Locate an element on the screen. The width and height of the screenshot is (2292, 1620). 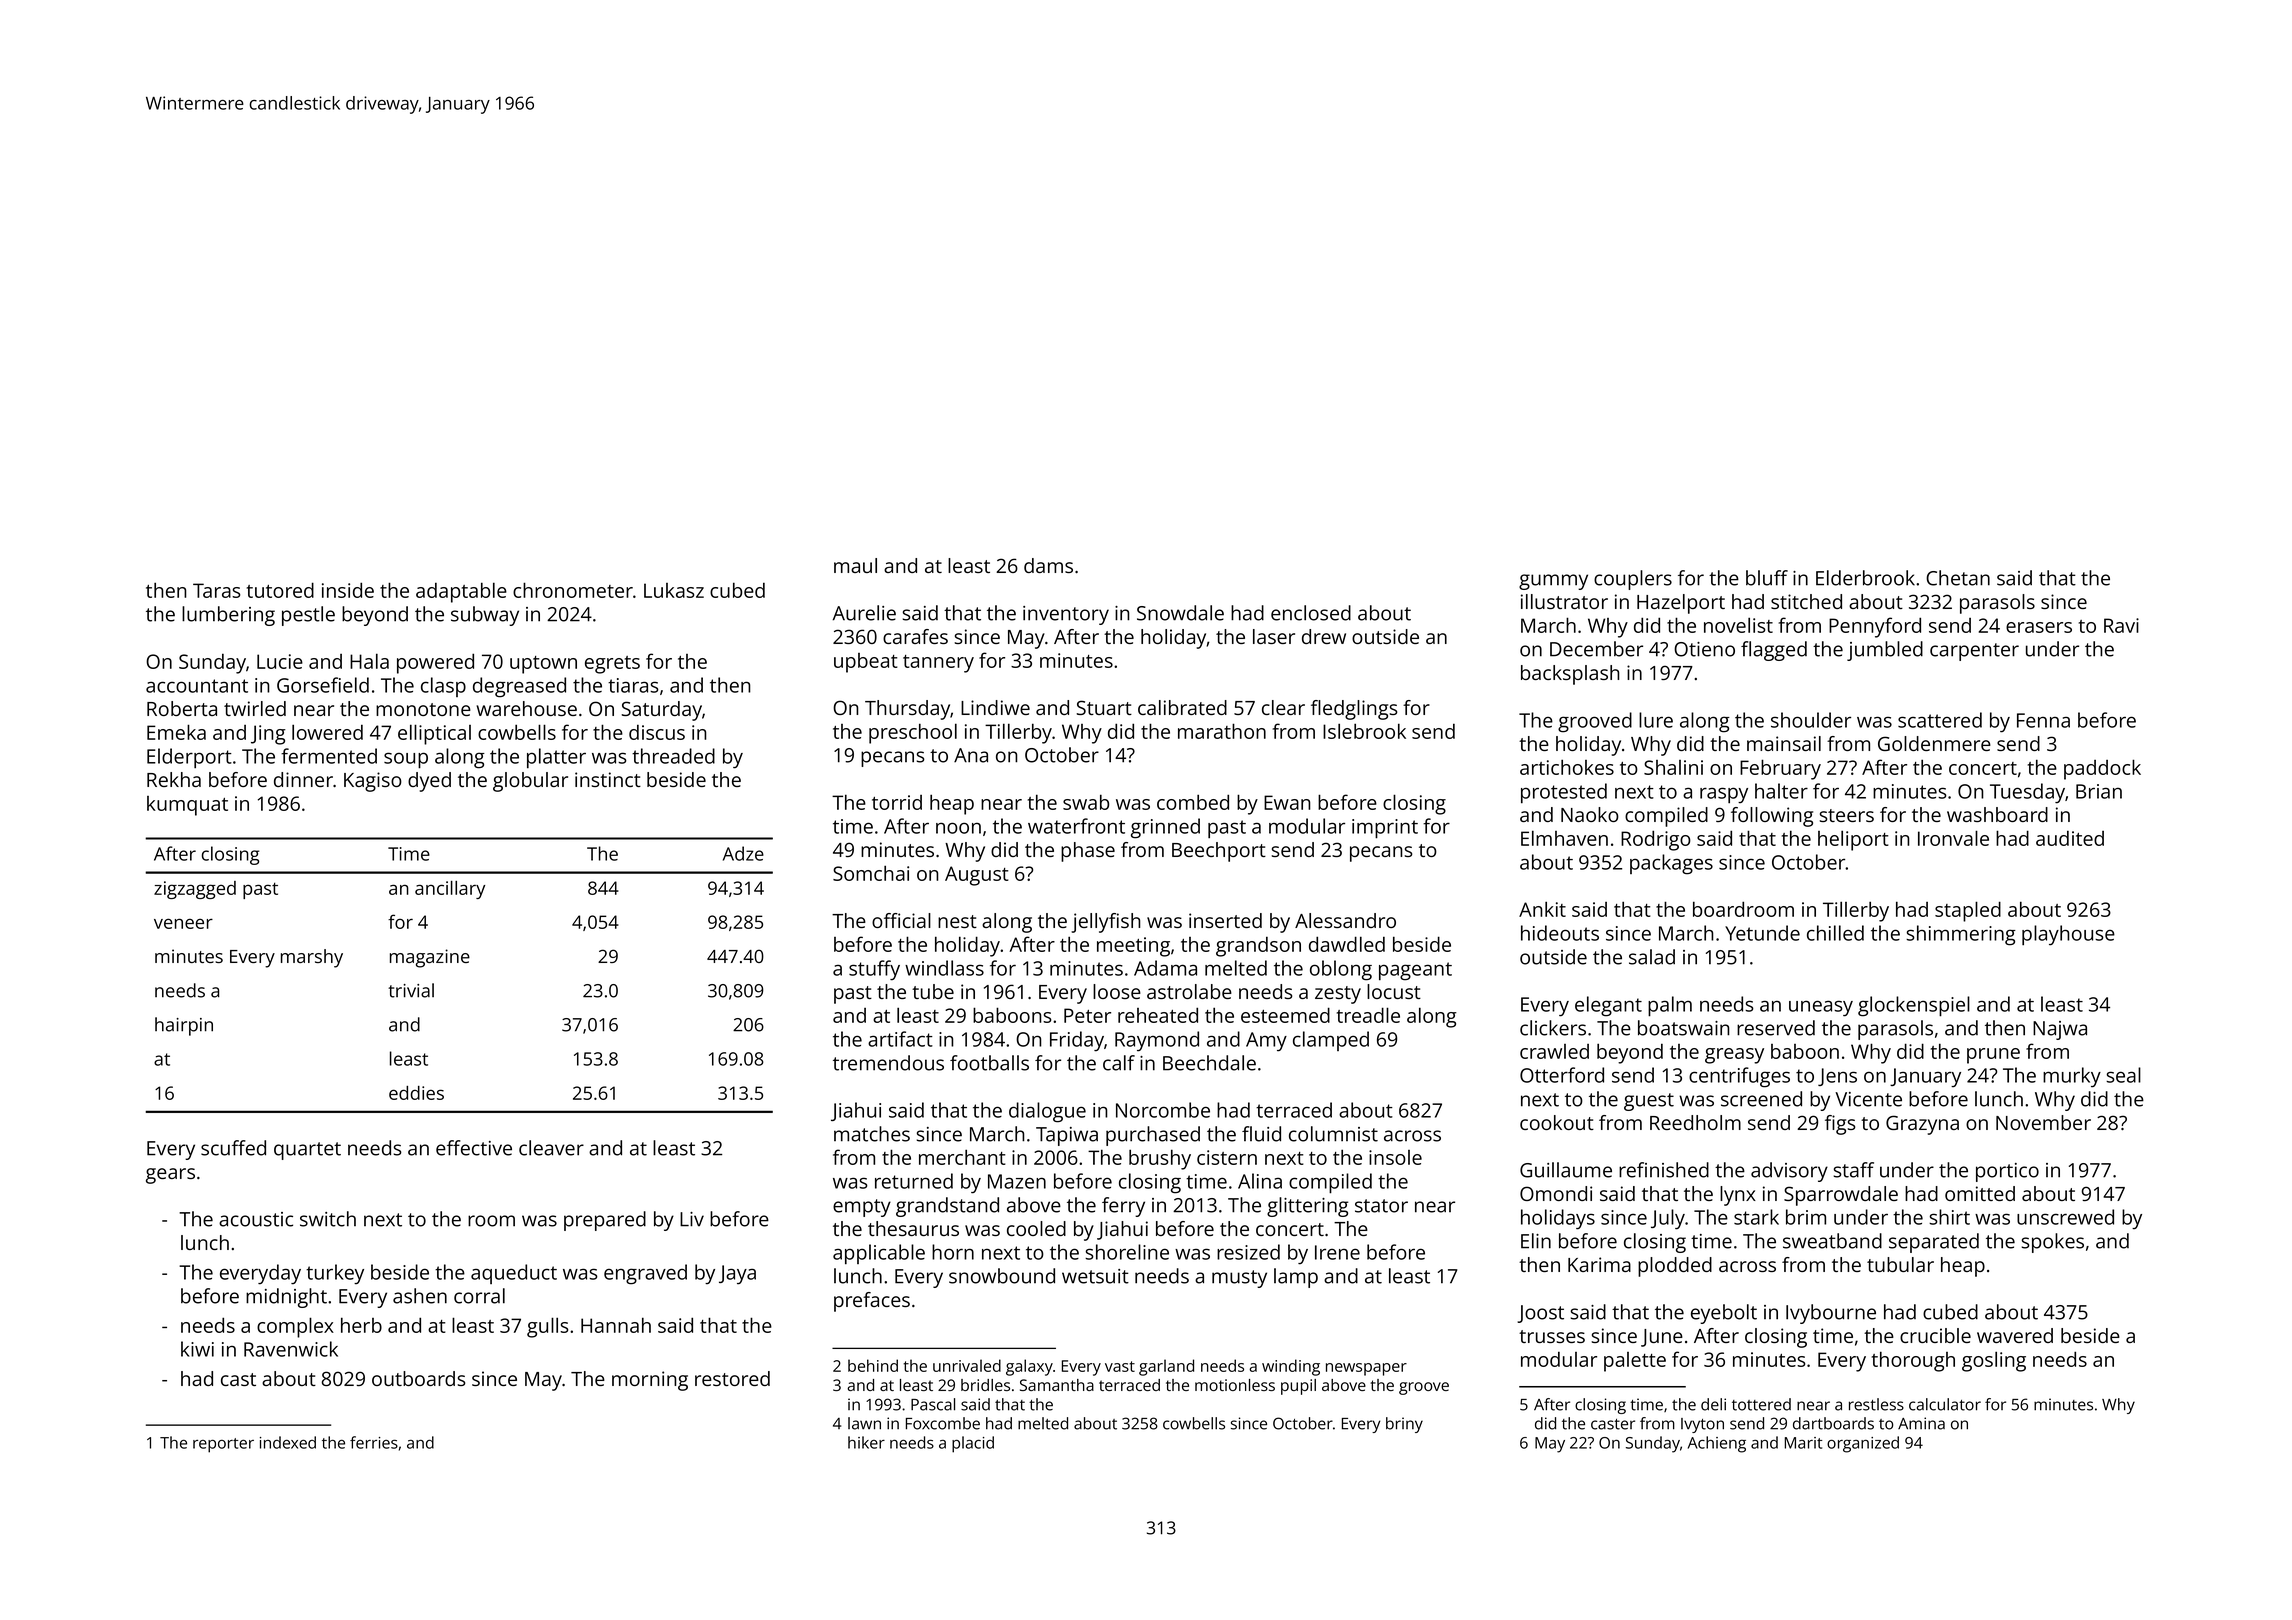
ferries is located at coordinates (374, 1442).
